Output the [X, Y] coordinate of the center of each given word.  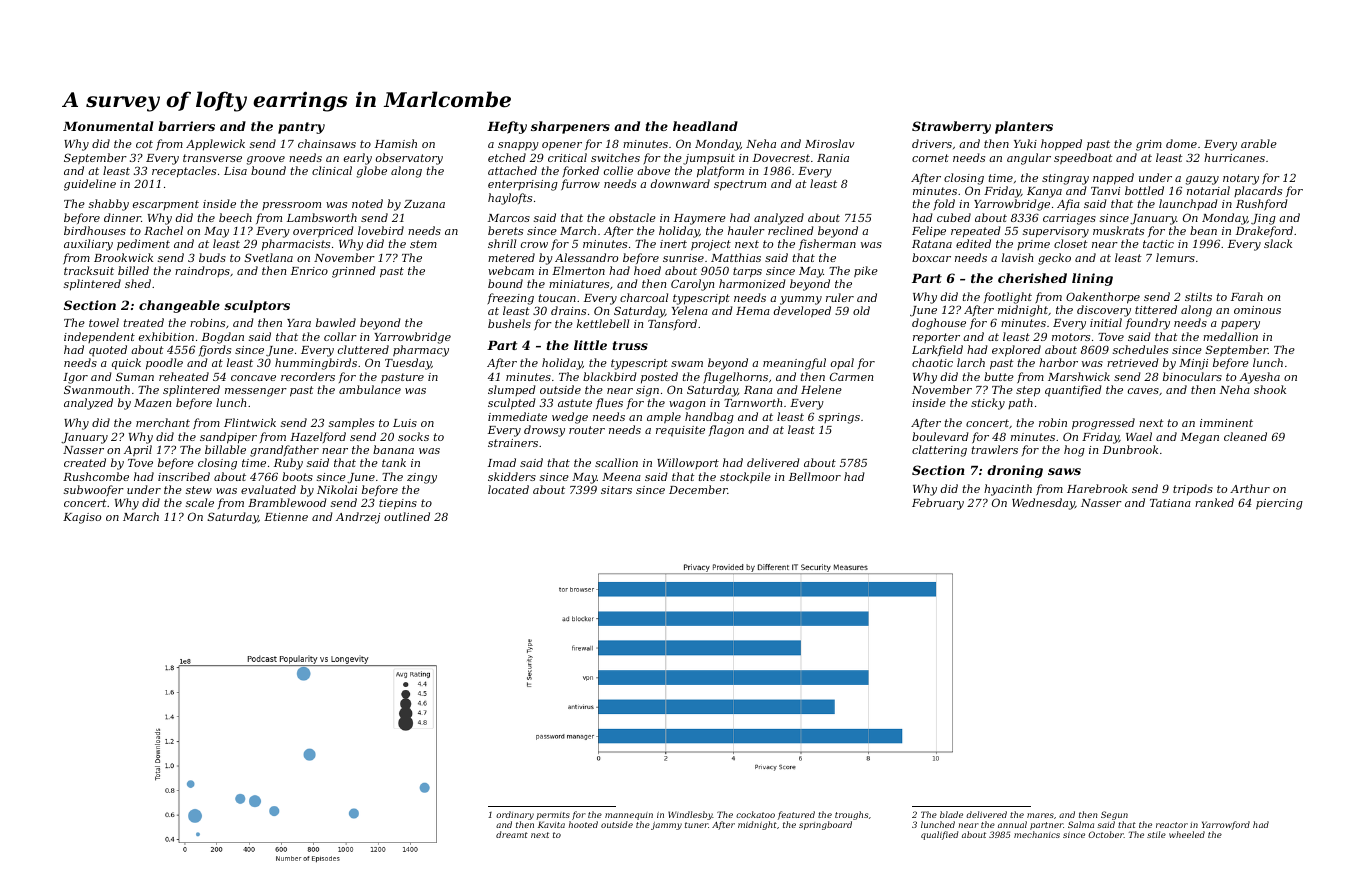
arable [1259, 143]
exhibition [166, 336]
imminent [1226, 423]
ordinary [515, 815]
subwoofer [94, 490]
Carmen [851, 376]
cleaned [1245, 436]
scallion [616, 462]
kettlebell [603, 323]
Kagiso [82, 518]
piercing [1279, 504]
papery [1240, 325]
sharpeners [570, 127]
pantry [301, 128]
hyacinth [1008, 490]
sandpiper [228, 438]
